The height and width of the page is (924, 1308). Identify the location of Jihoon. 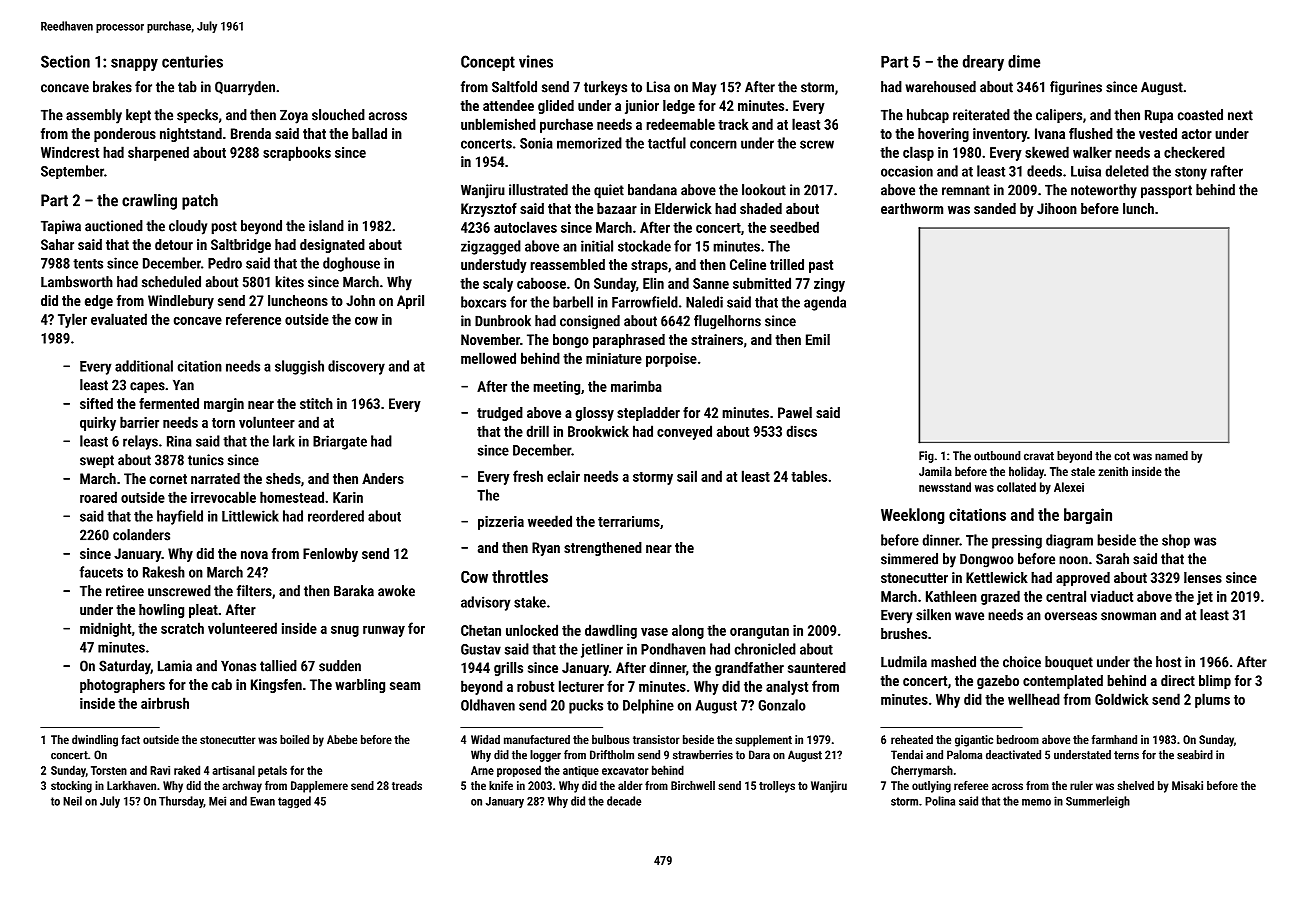
(1057, 208).
